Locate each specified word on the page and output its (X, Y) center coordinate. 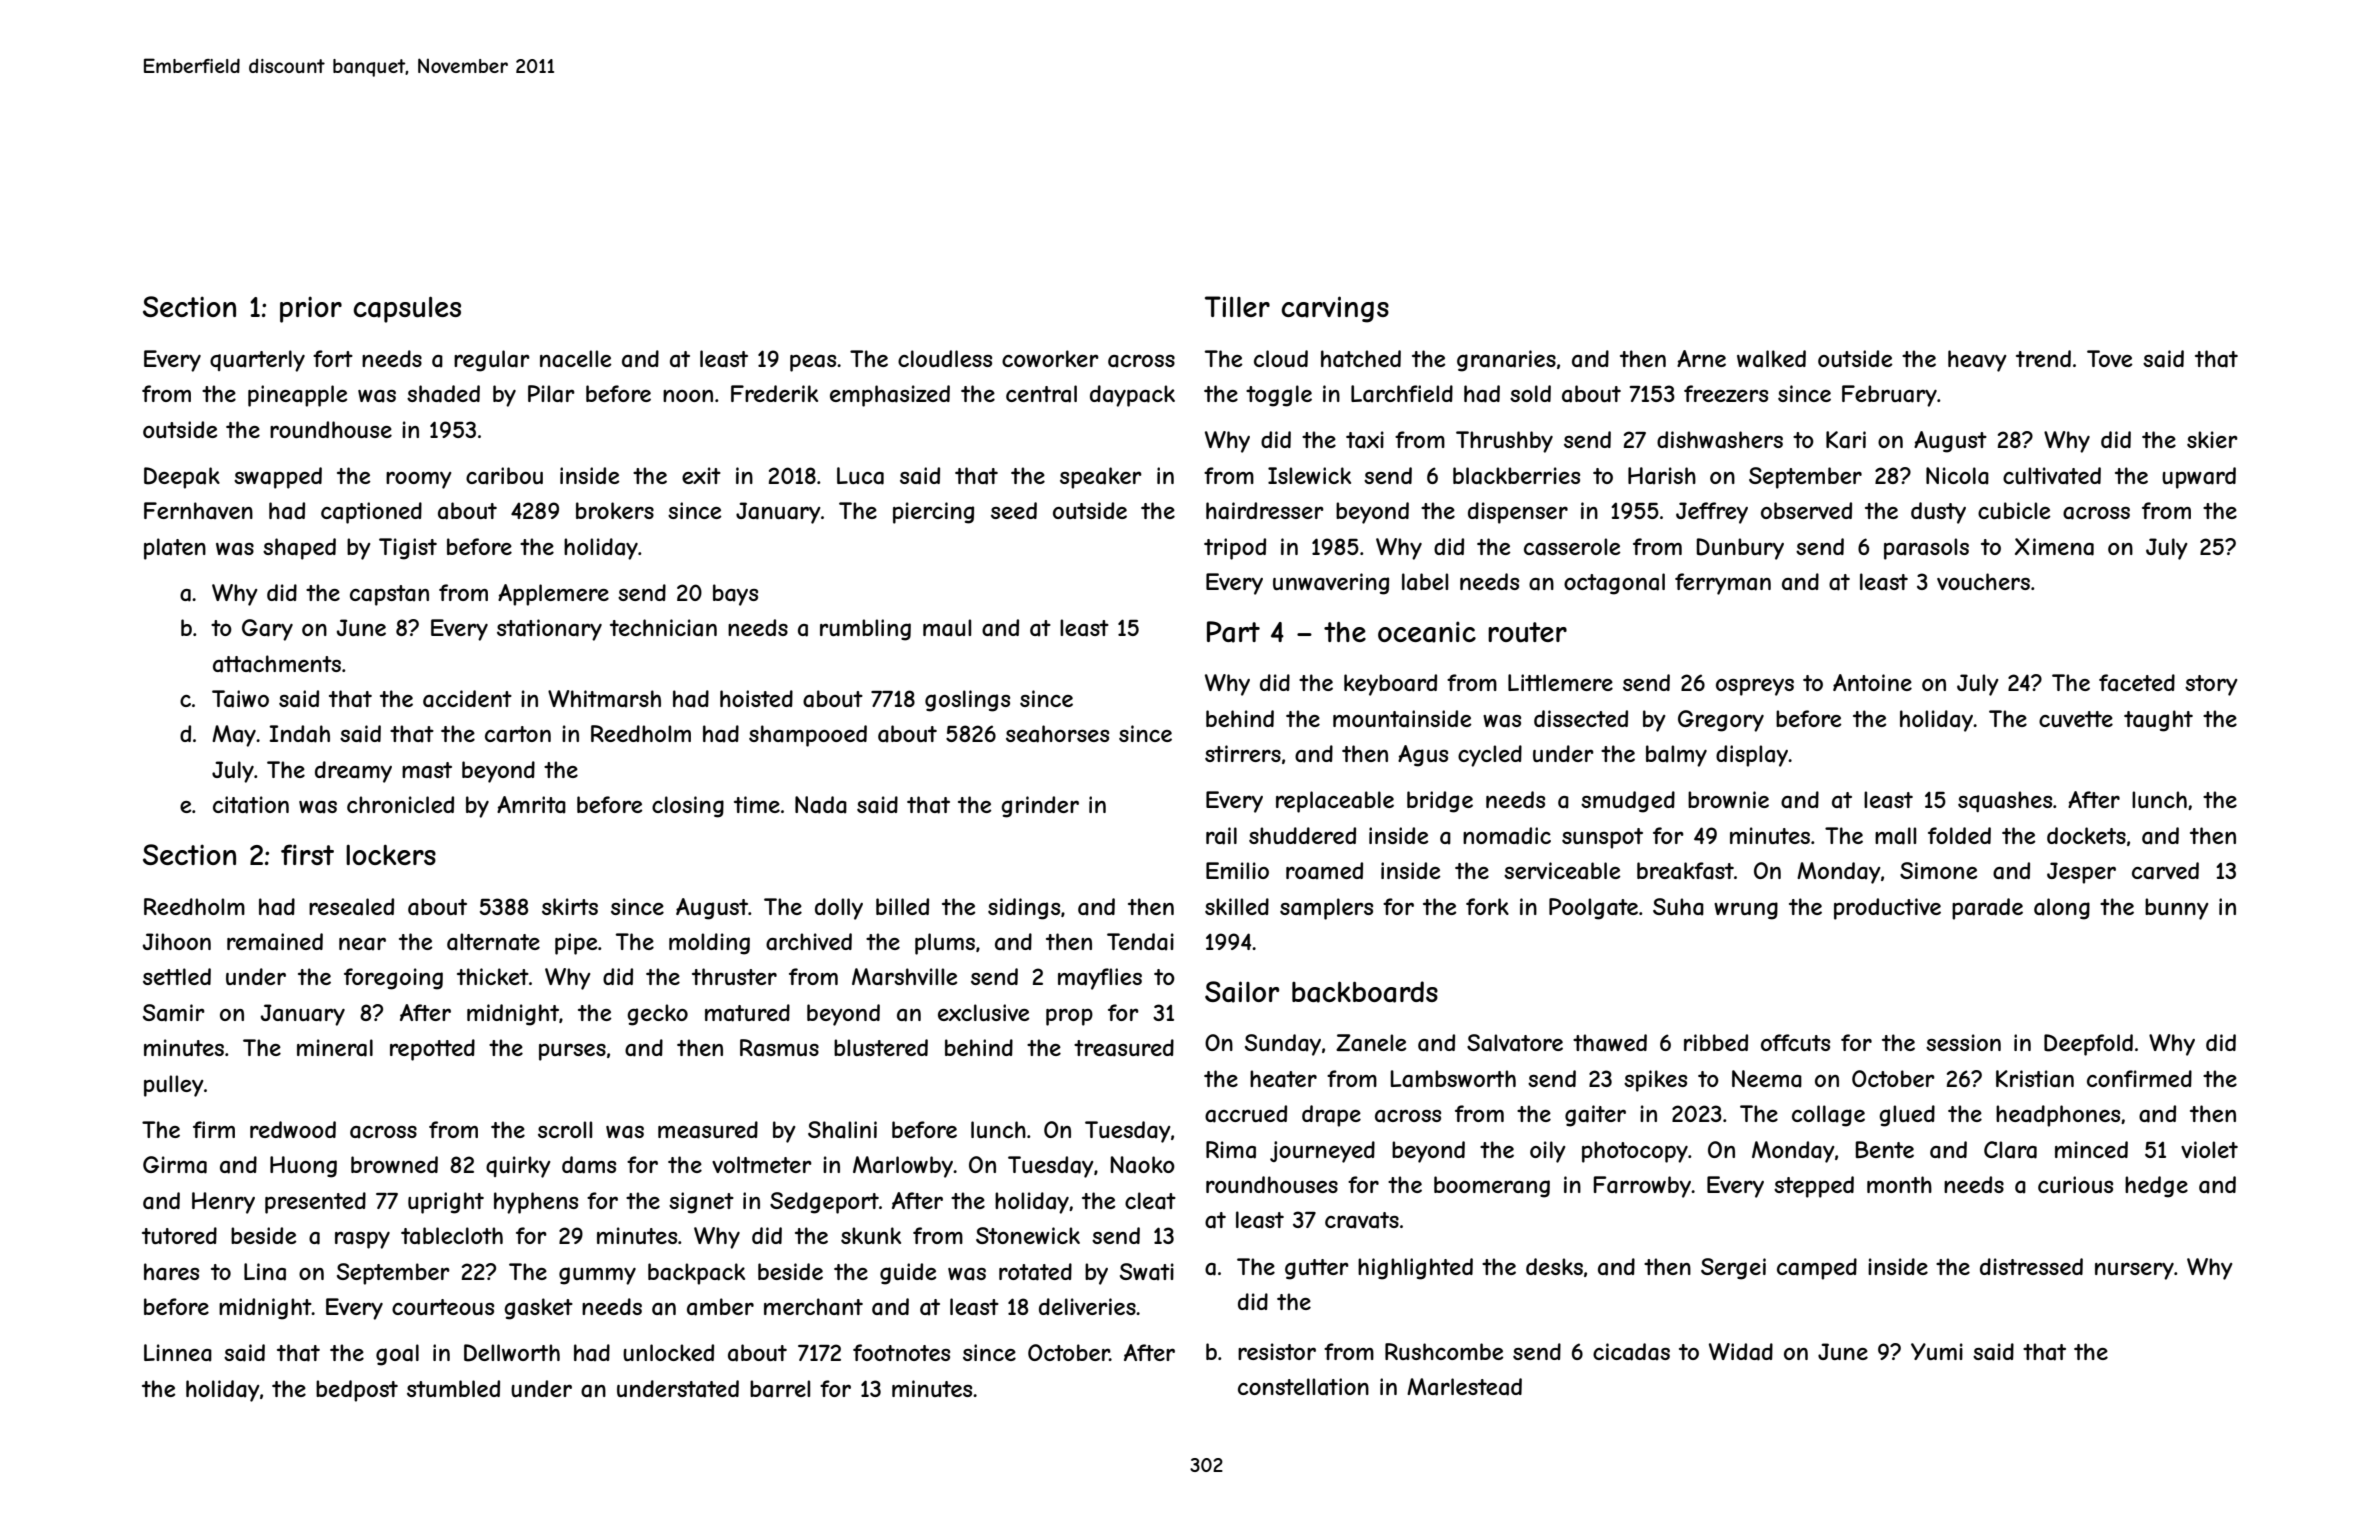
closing (688, 807)
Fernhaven (198, 511)
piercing (933, 513)
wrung (1746, 911)
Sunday (1283, 1045)
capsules (407, 309)
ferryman (1723, 584)
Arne (1701, 358)
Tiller (1237, 306)
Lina (265, 1272)
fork (1487, 906)
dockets (2086, 835)
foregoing (393, 979)
